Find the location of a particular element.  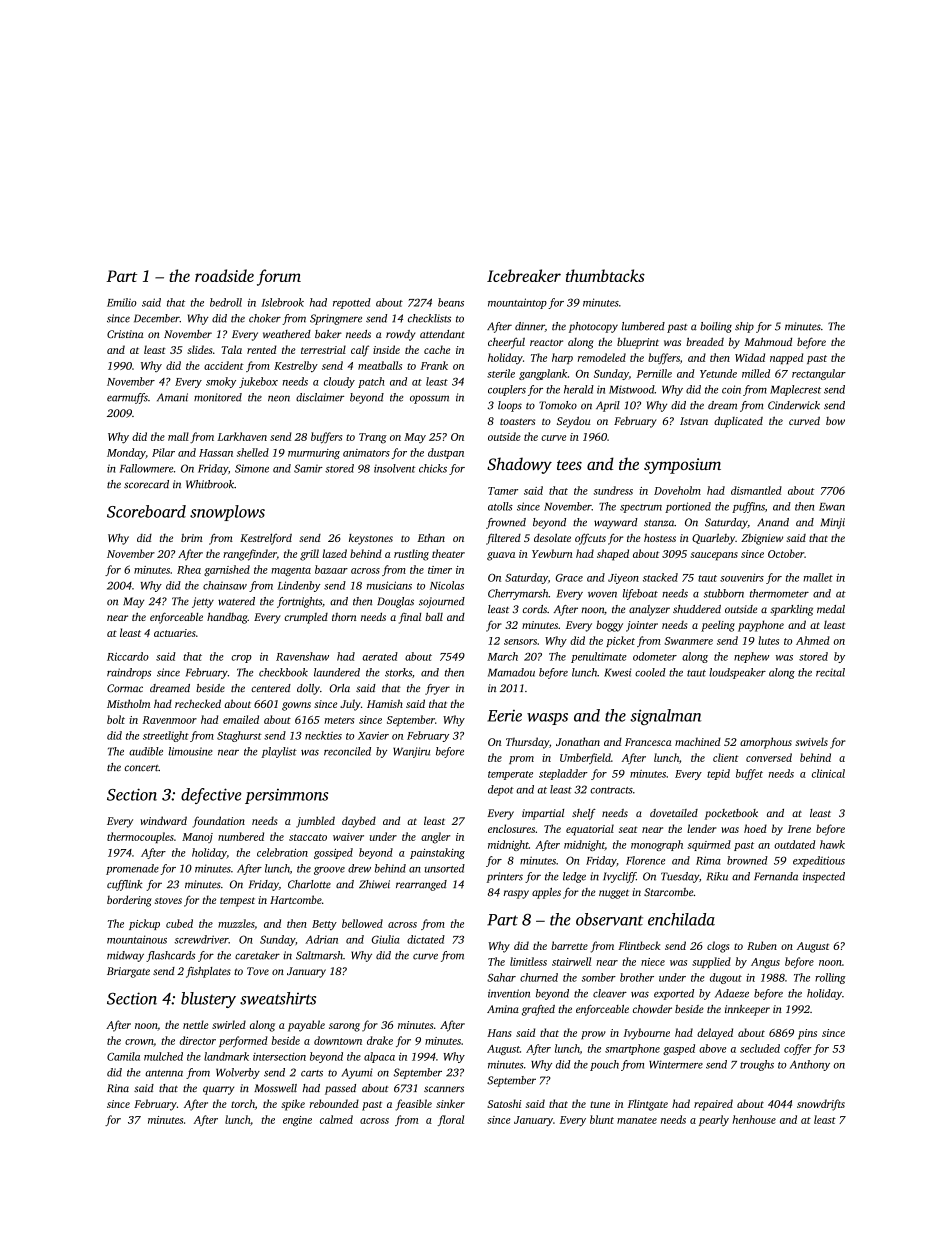

actuaries is located at coordinates (175, 633).
